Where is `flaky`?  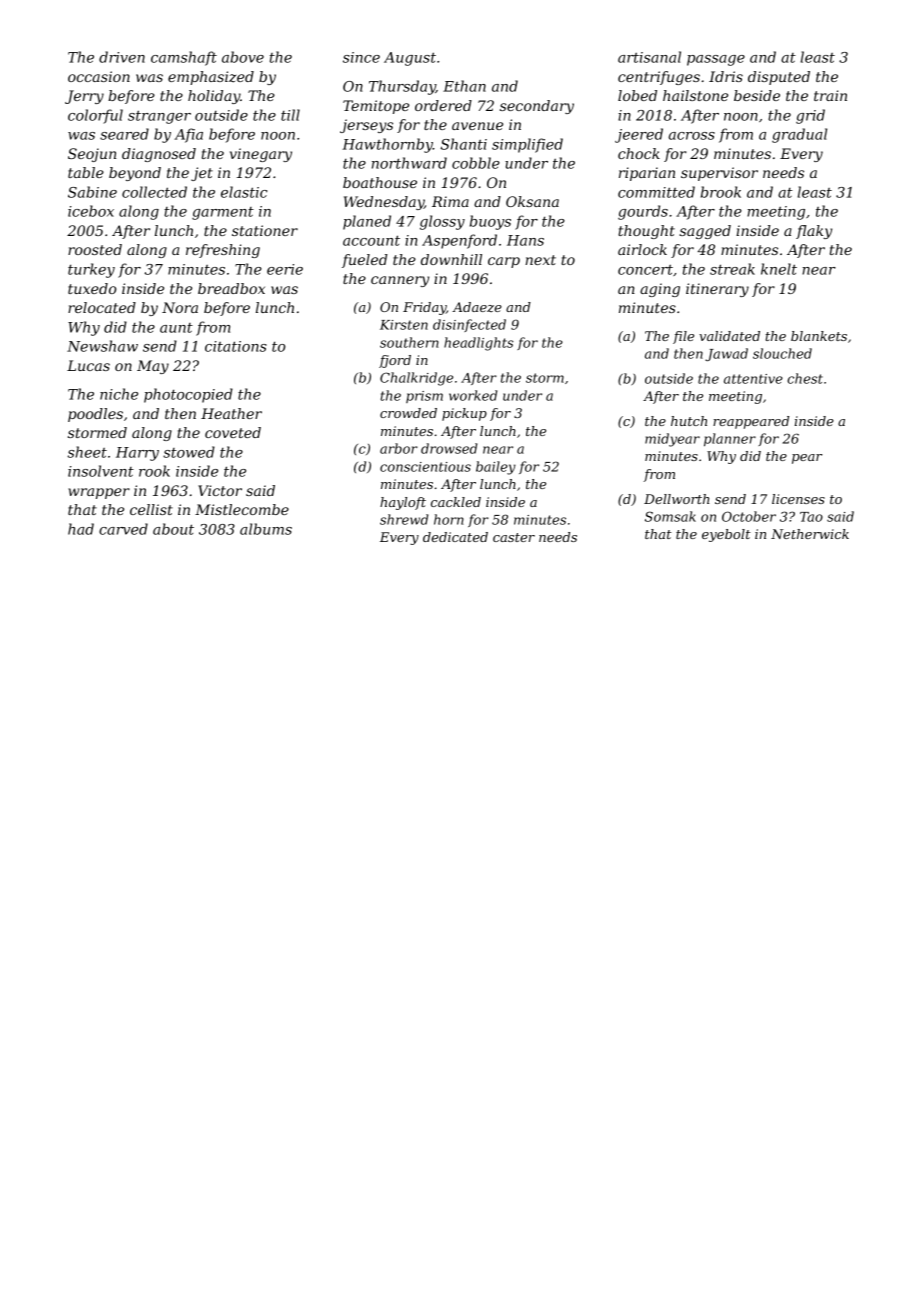 flaky is located at coordinates (814, 232).
